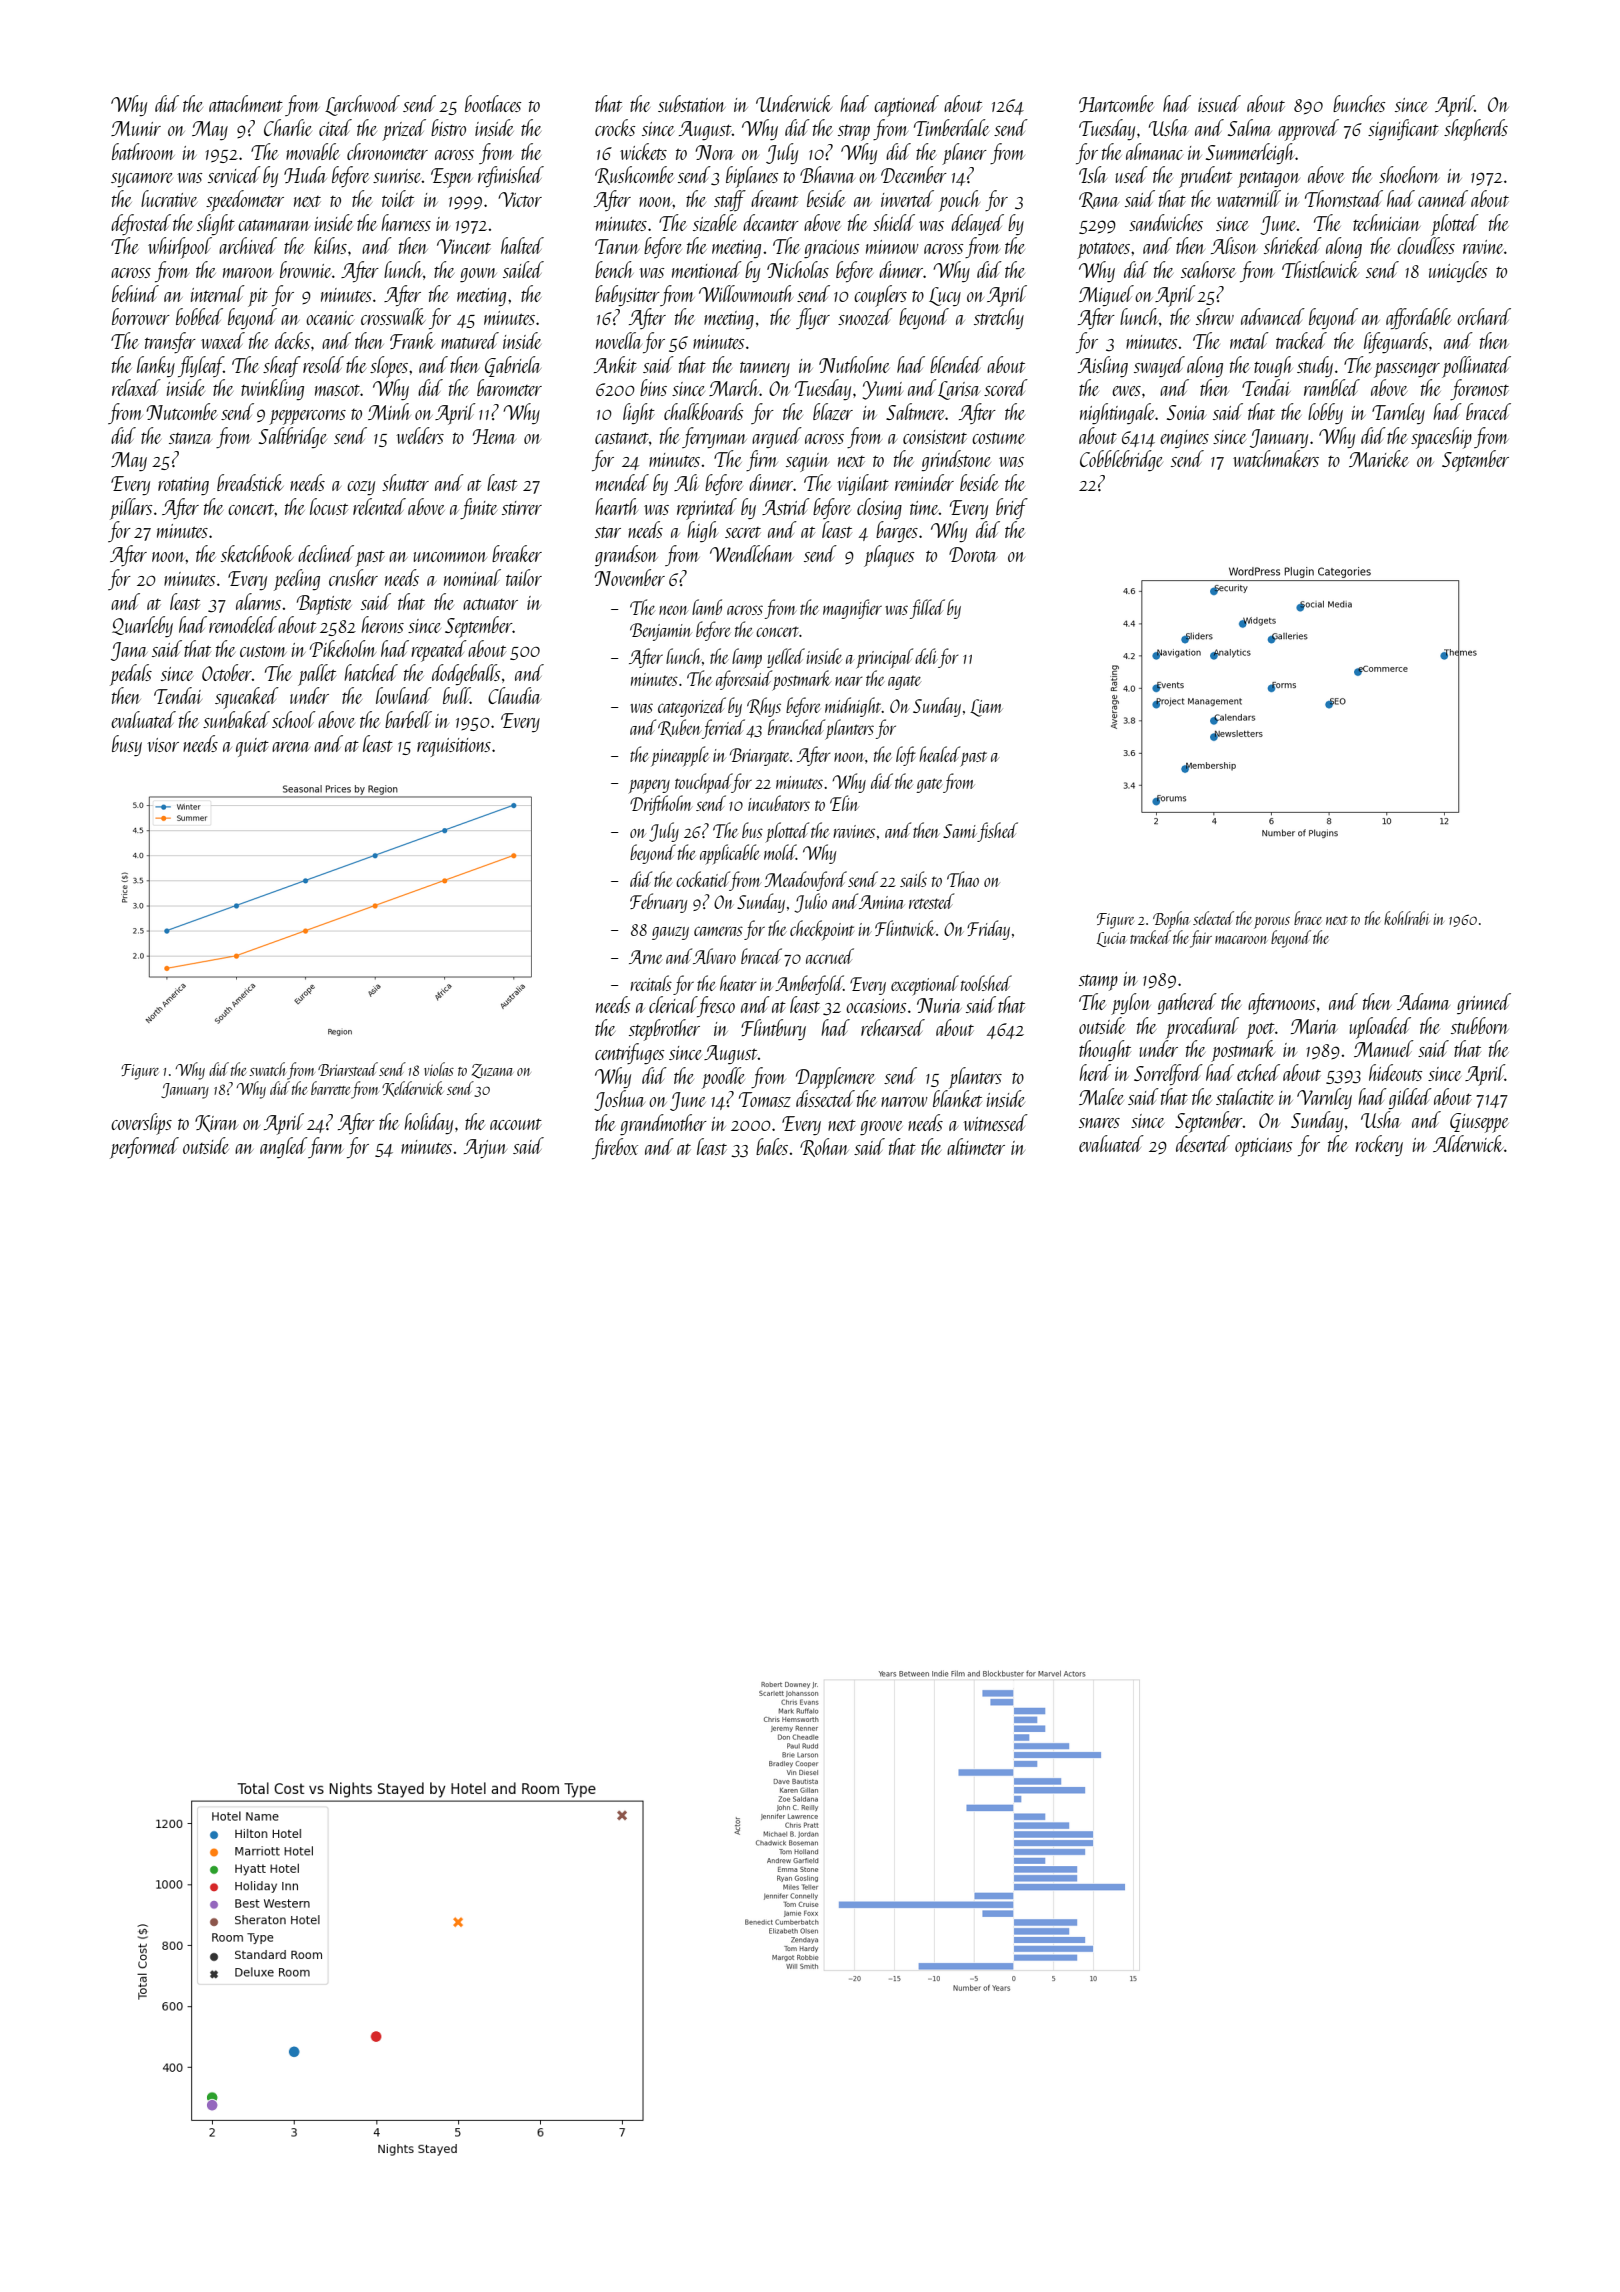 The width and height of the screenshot is (1620, 2292). What do you see at coordinates (906, 106) in the screenshot?
I see `captioned` at bounding box center [906, 106].
